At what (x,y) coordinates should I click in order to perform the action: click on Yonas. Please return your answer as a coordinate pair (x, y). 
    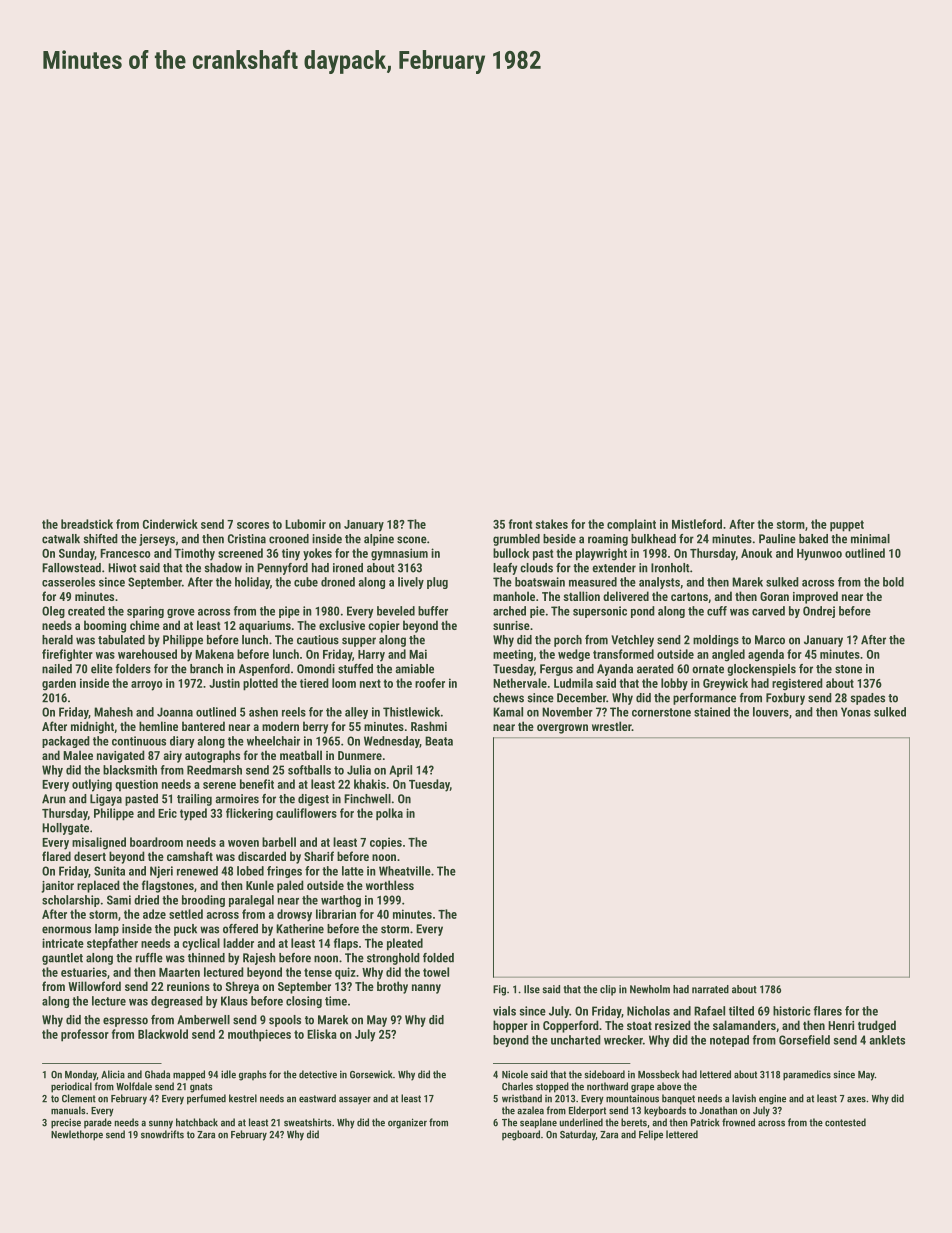
    Looking at the image, I should click on (856, 712).
